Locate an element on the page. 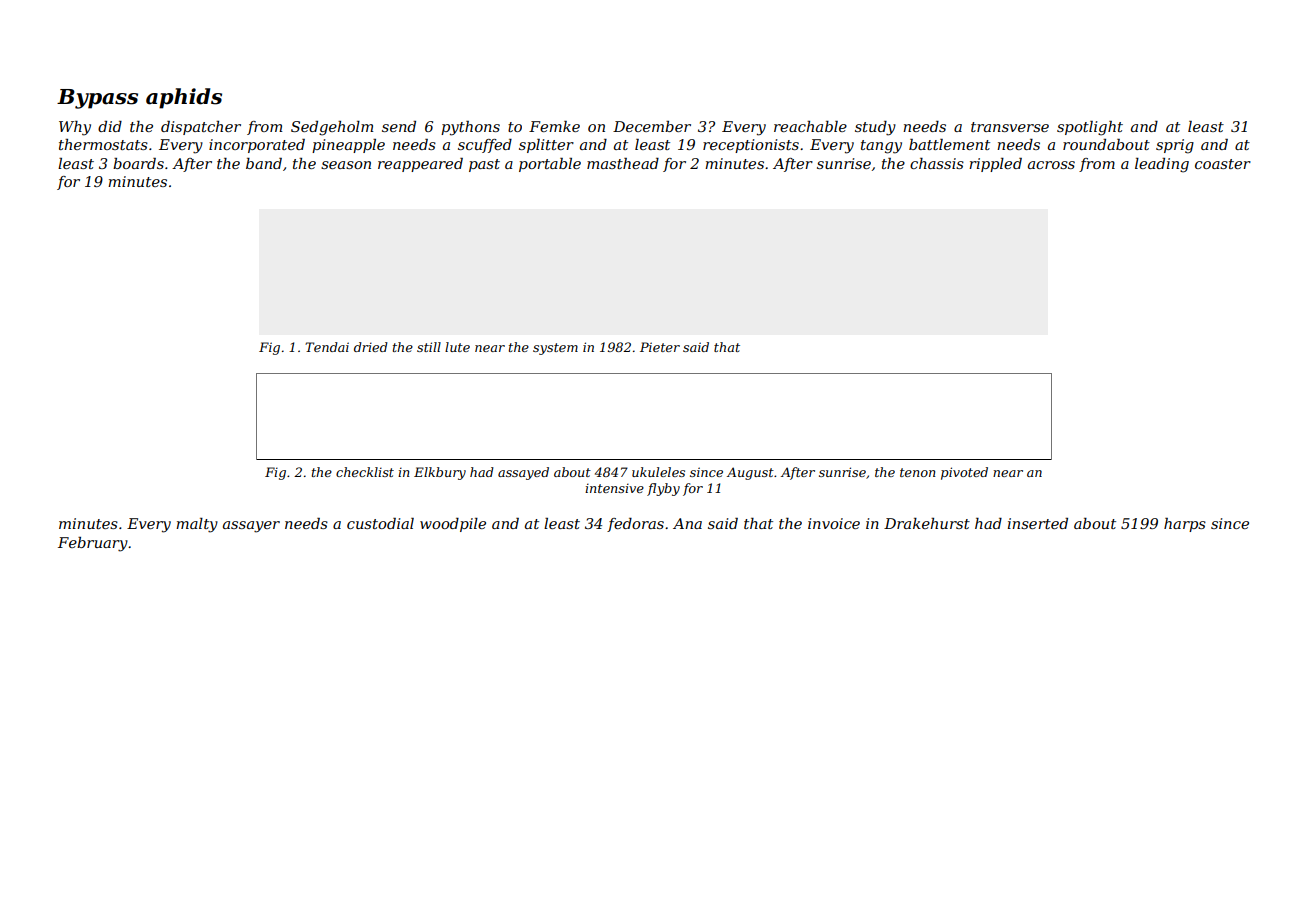 The width and height of the image is (1308, 924). December is located at coordinates (652, 126).
